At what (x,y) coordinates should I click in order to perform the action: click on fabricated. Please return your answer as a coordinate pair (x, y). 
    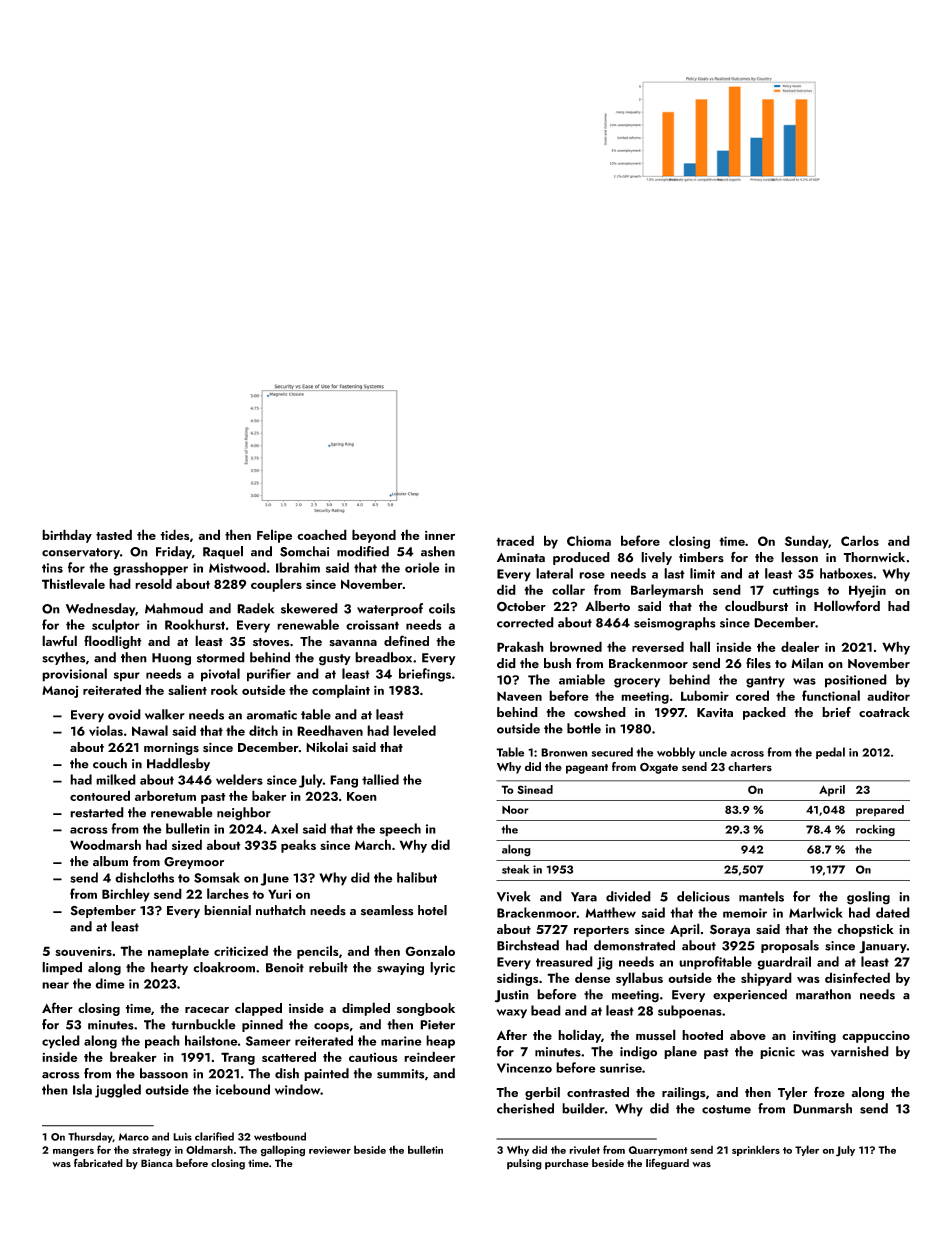
    Looking at the image, I should click on (98, 1162).
